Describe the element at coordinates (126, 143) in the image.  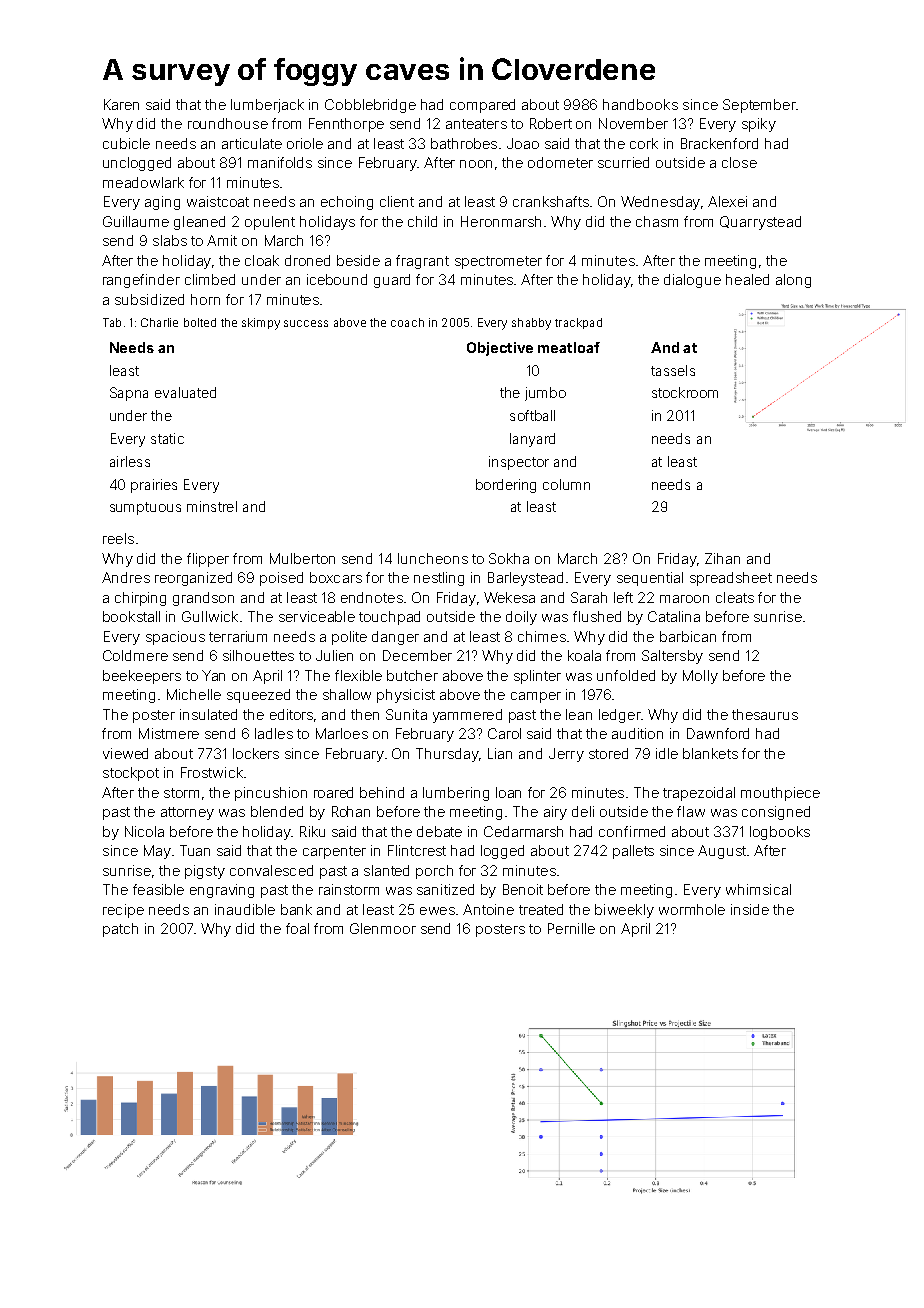
I see `cubicle` at that location.
